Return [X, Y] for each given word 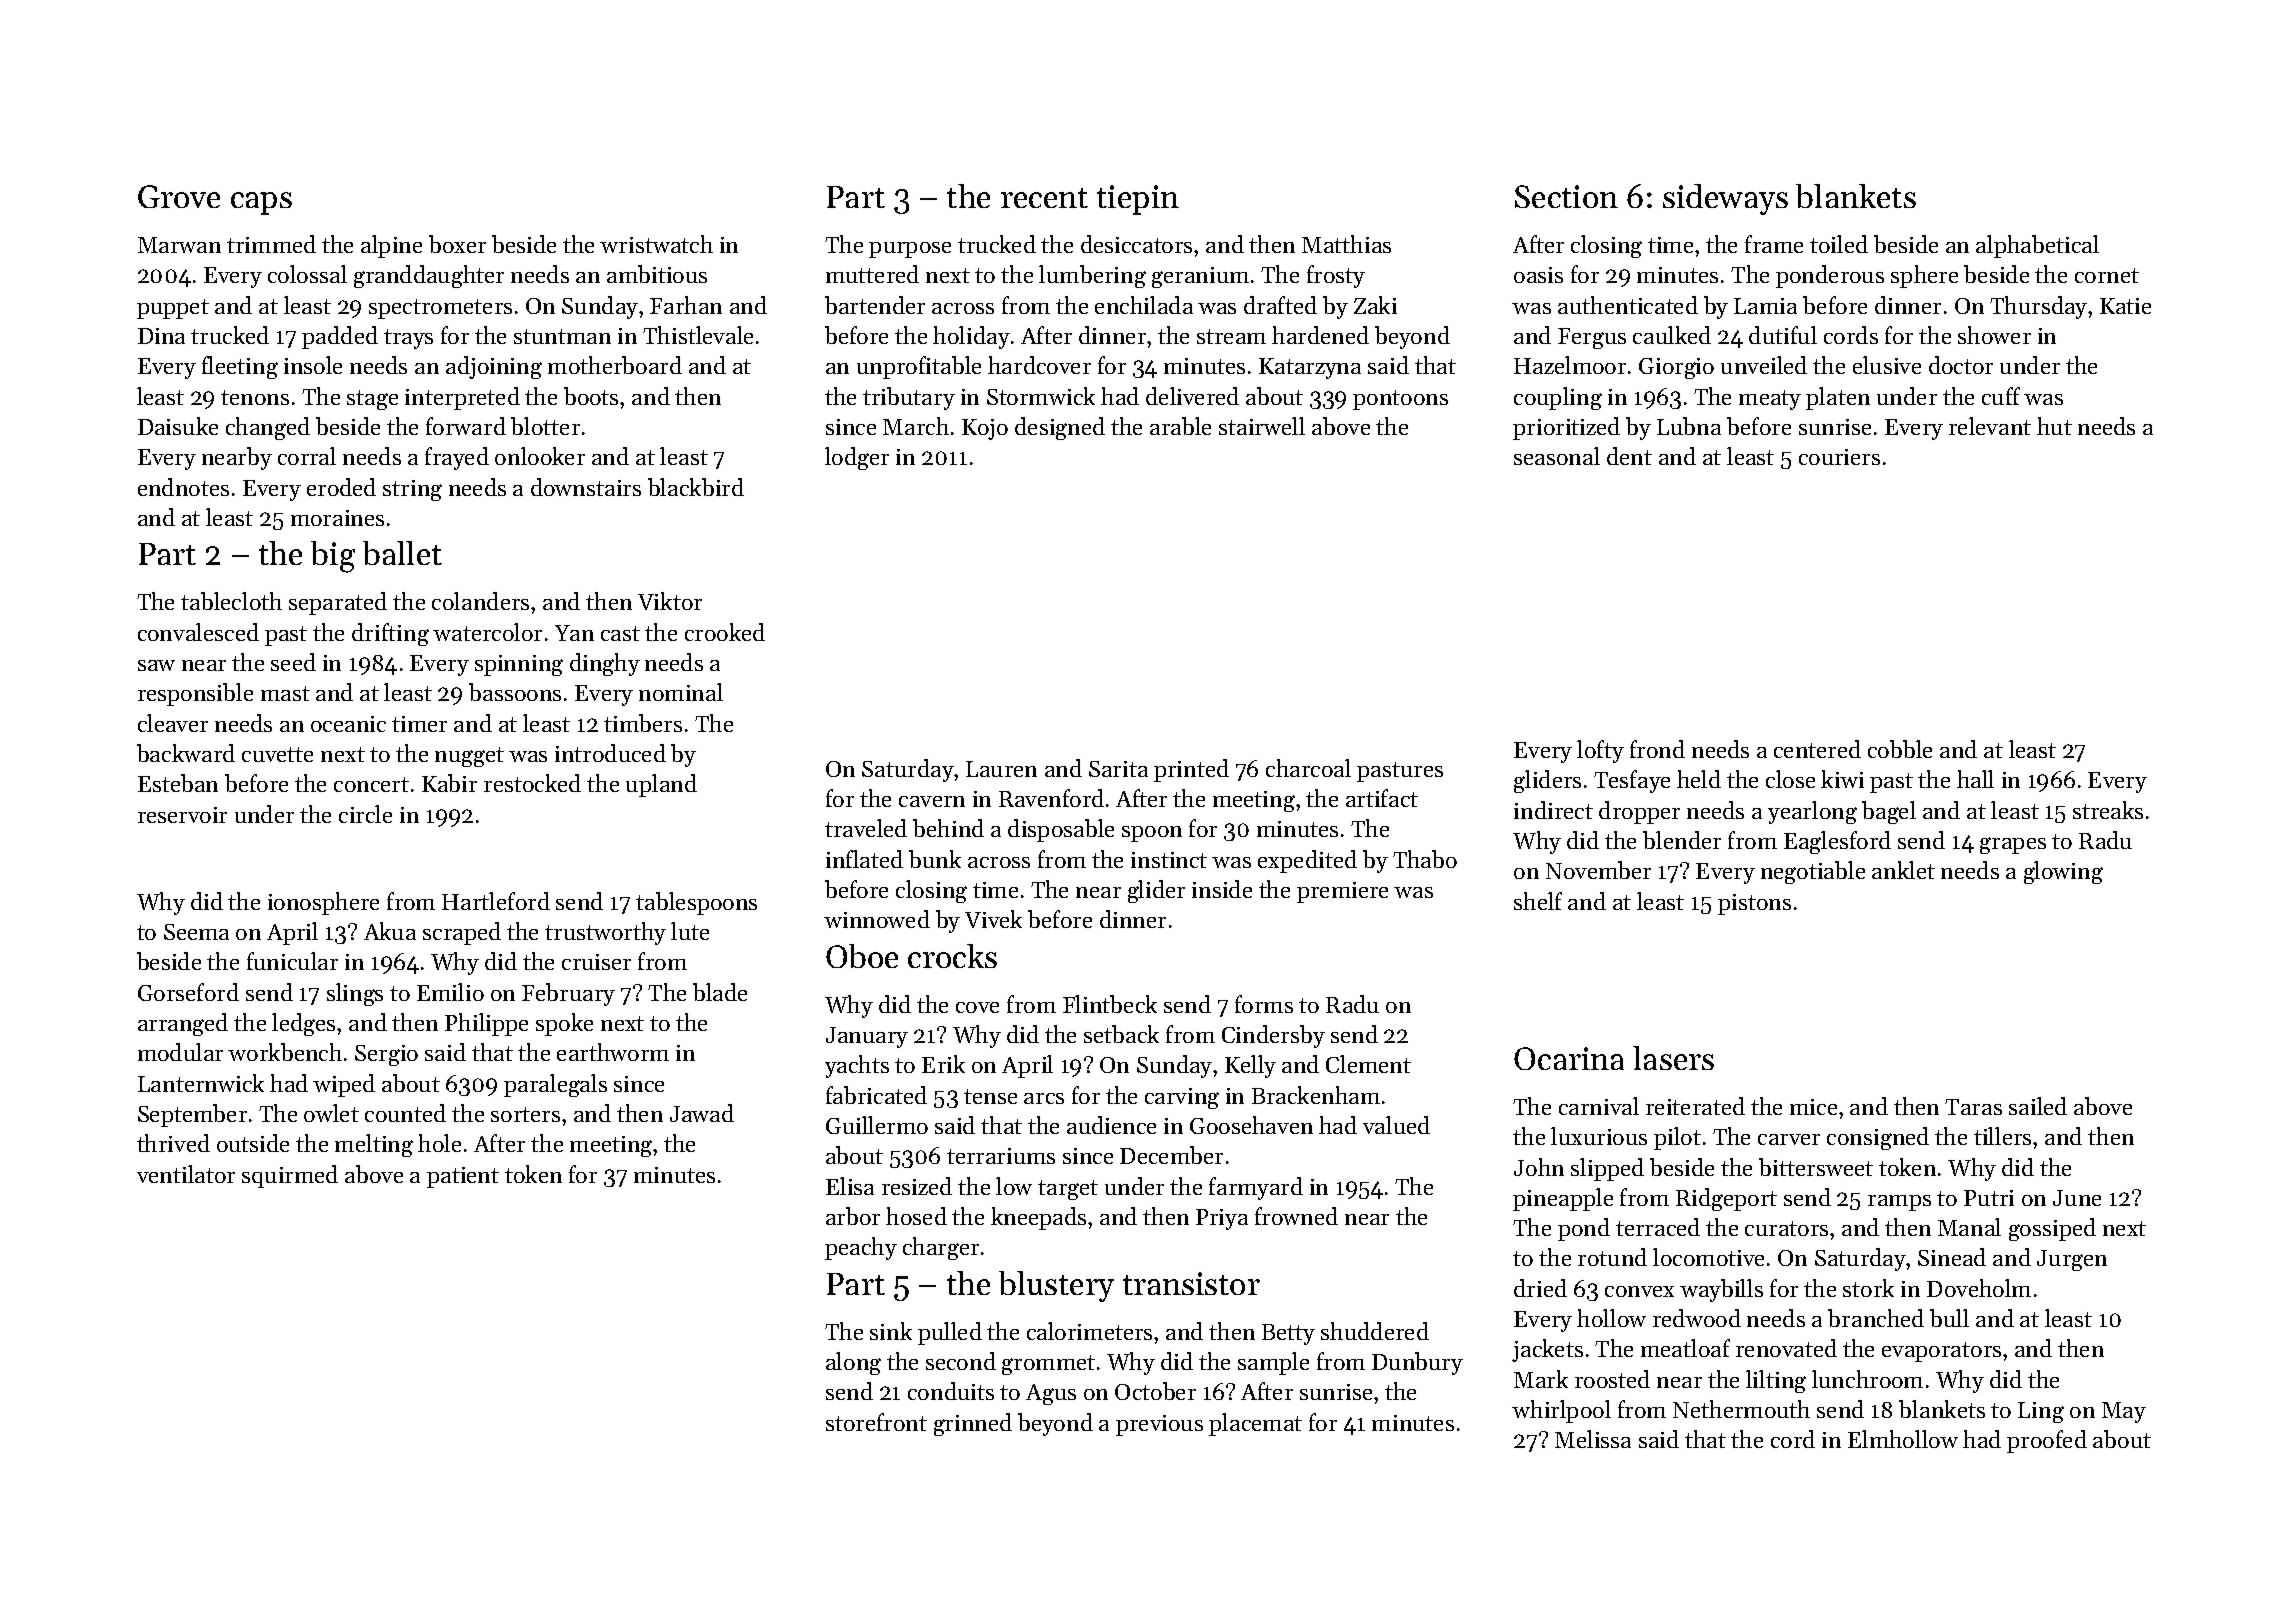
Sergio [386, 1055]
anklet [1903, 870]
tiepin [1138, 200]
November [1598, 870]
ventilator [186, 1174]
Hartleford [496, 901]
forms [1264, 1004]
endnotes [183, 487]
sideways [1725, 199]
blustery [1056, 1286]
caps [261, 203]
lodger [857, 458]
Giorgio [1676, 368]
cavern [932, 801]
